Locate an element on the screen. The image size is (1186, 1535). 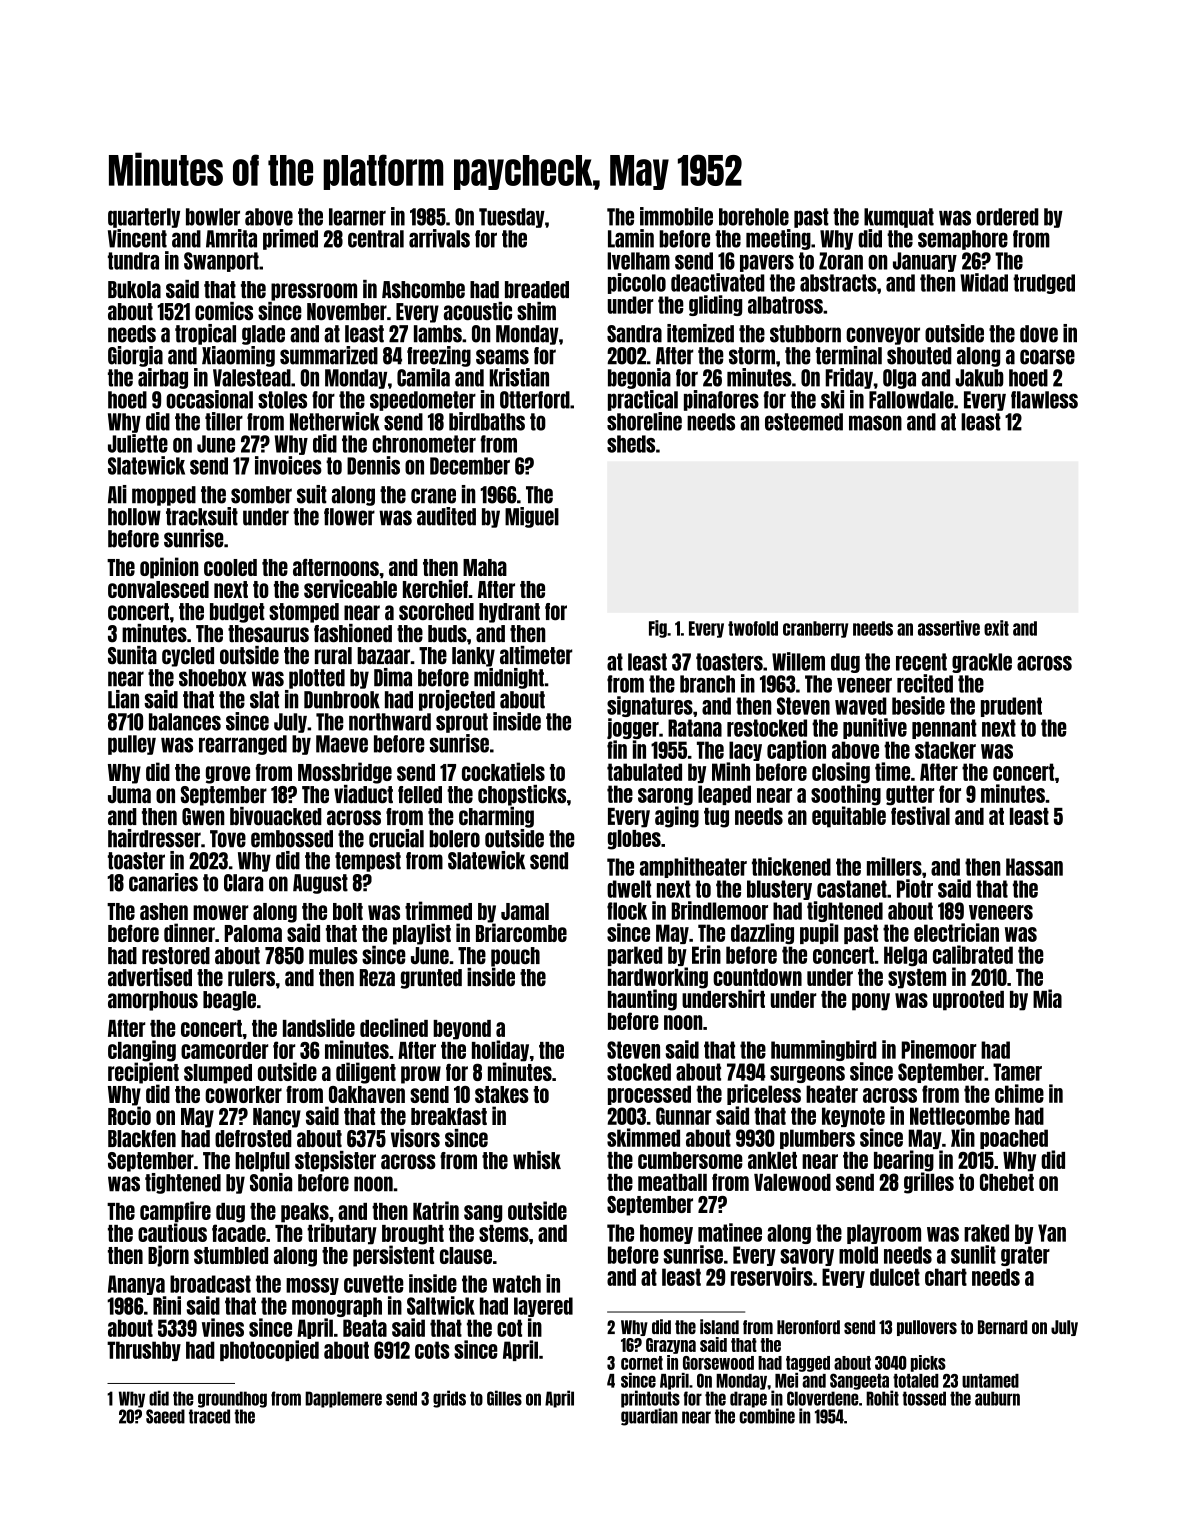
Dapplemere is located at coordinates (343, 1399).
